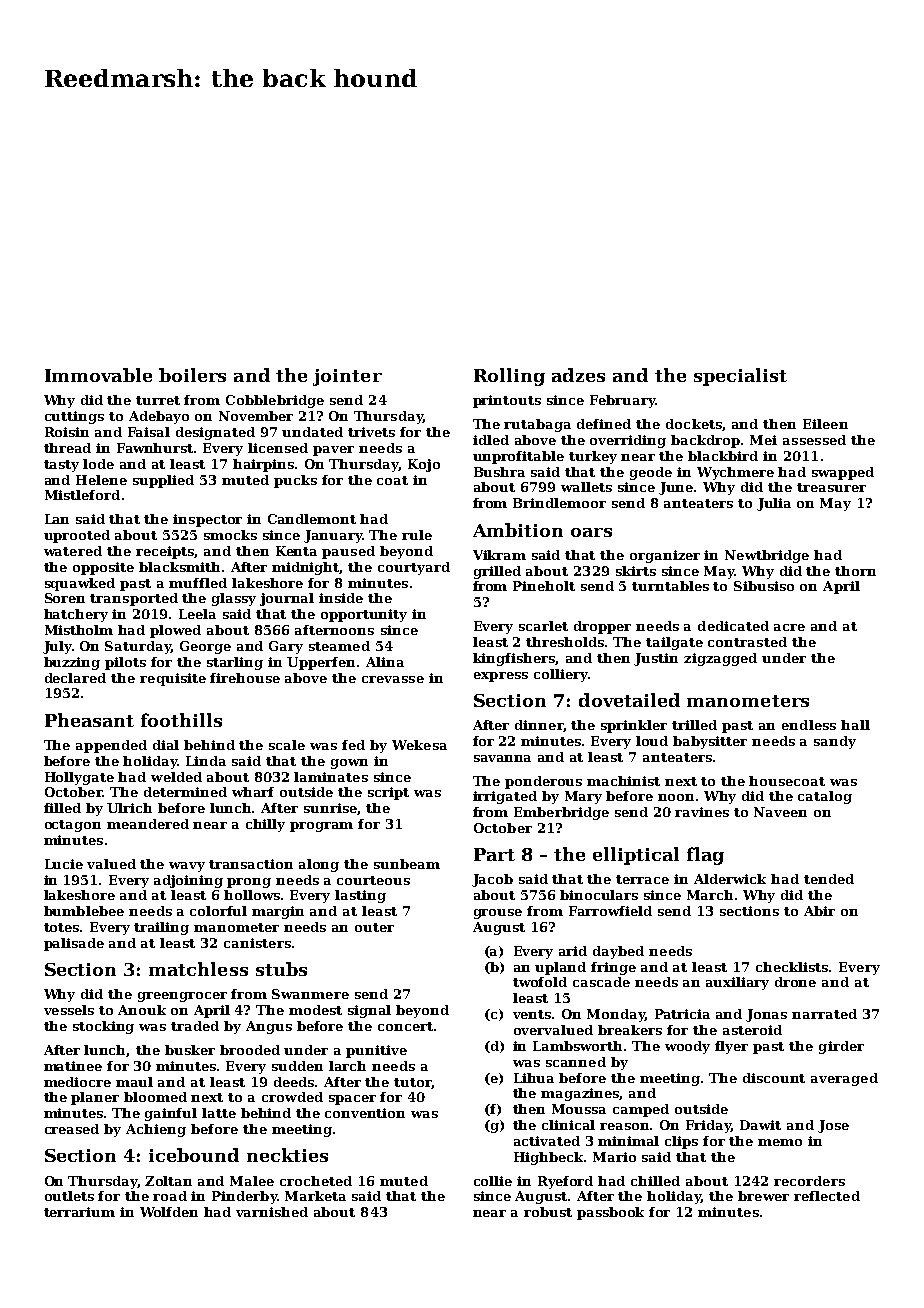  I want to click on welded, so click(176, 777).
